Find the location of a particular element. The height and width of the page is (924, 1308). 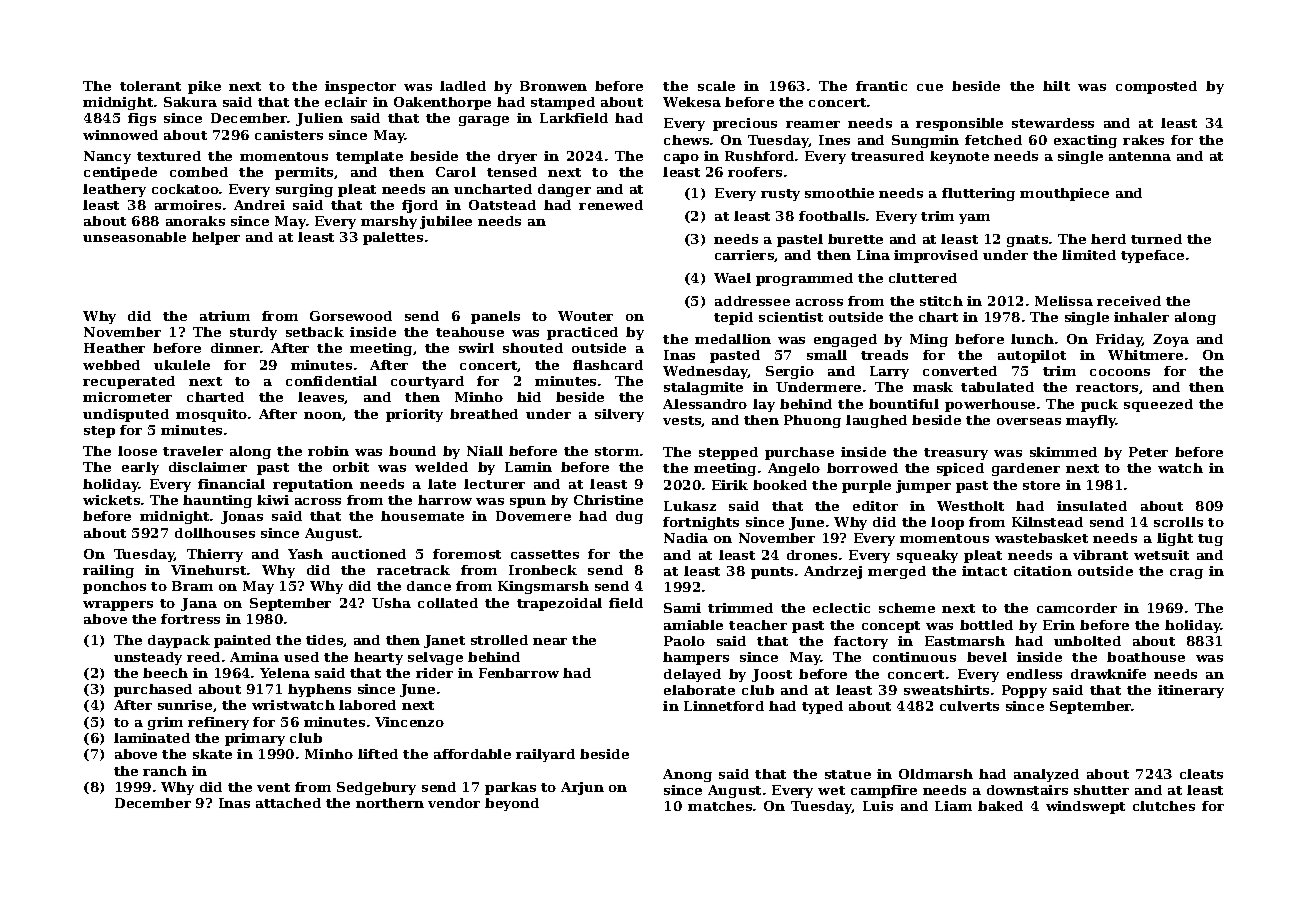

elaborate is located at coordinates (699, 690).
